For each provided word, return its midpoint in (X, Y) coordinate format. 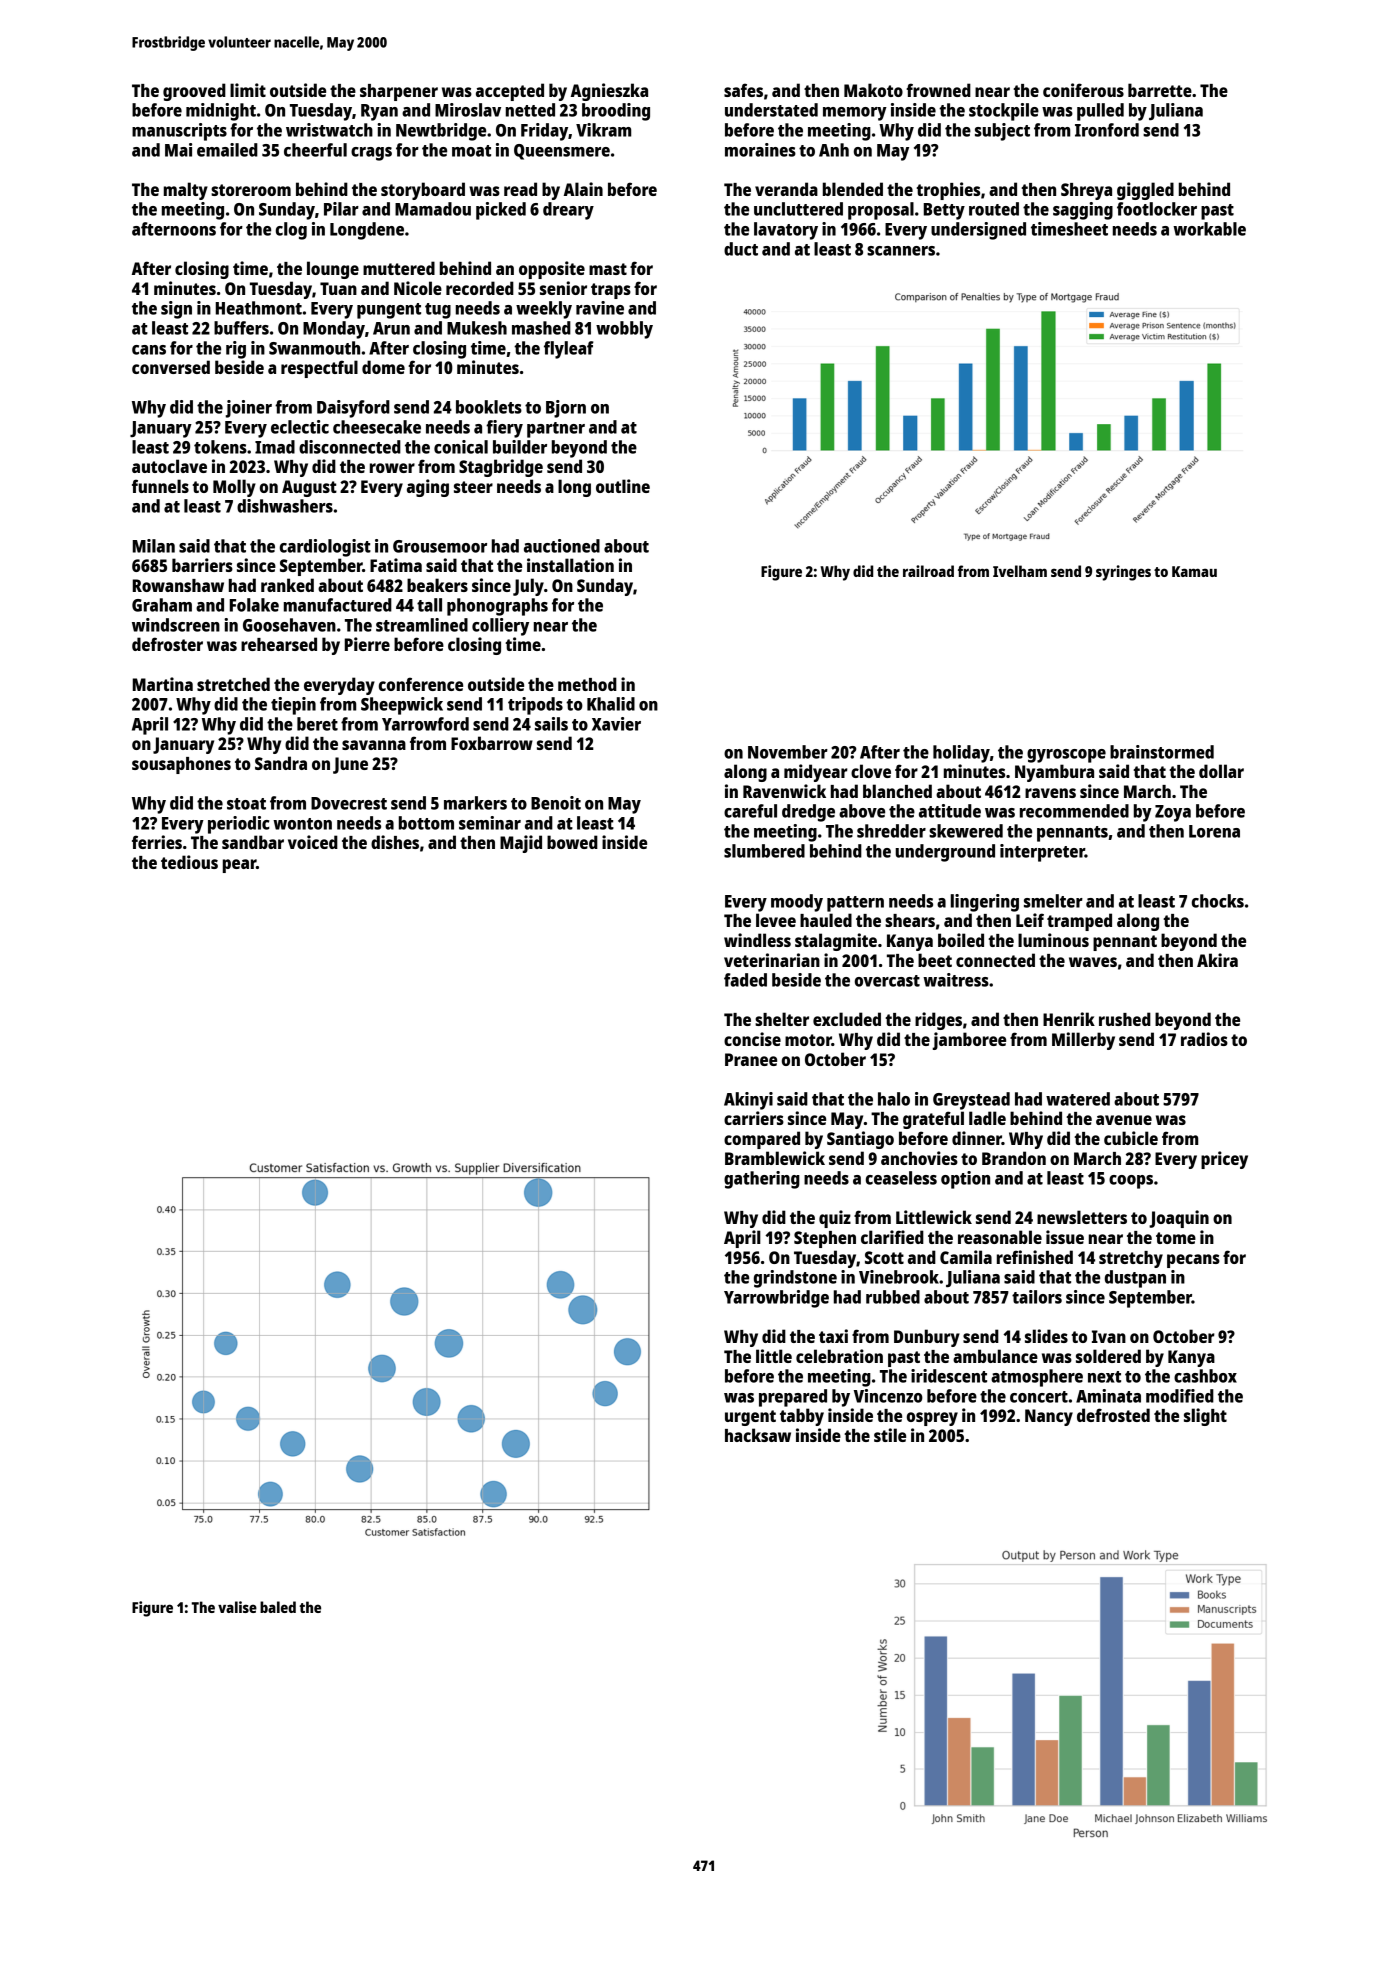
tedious (189, 862)
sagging (1083, 211)
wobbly (624, 330)
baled (278, 1607)
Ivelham (1020, 571)
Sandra (281, 763)
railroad (928, 571)
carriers (754, 1118)
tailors (1037, 1297)
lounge (333, 270)
